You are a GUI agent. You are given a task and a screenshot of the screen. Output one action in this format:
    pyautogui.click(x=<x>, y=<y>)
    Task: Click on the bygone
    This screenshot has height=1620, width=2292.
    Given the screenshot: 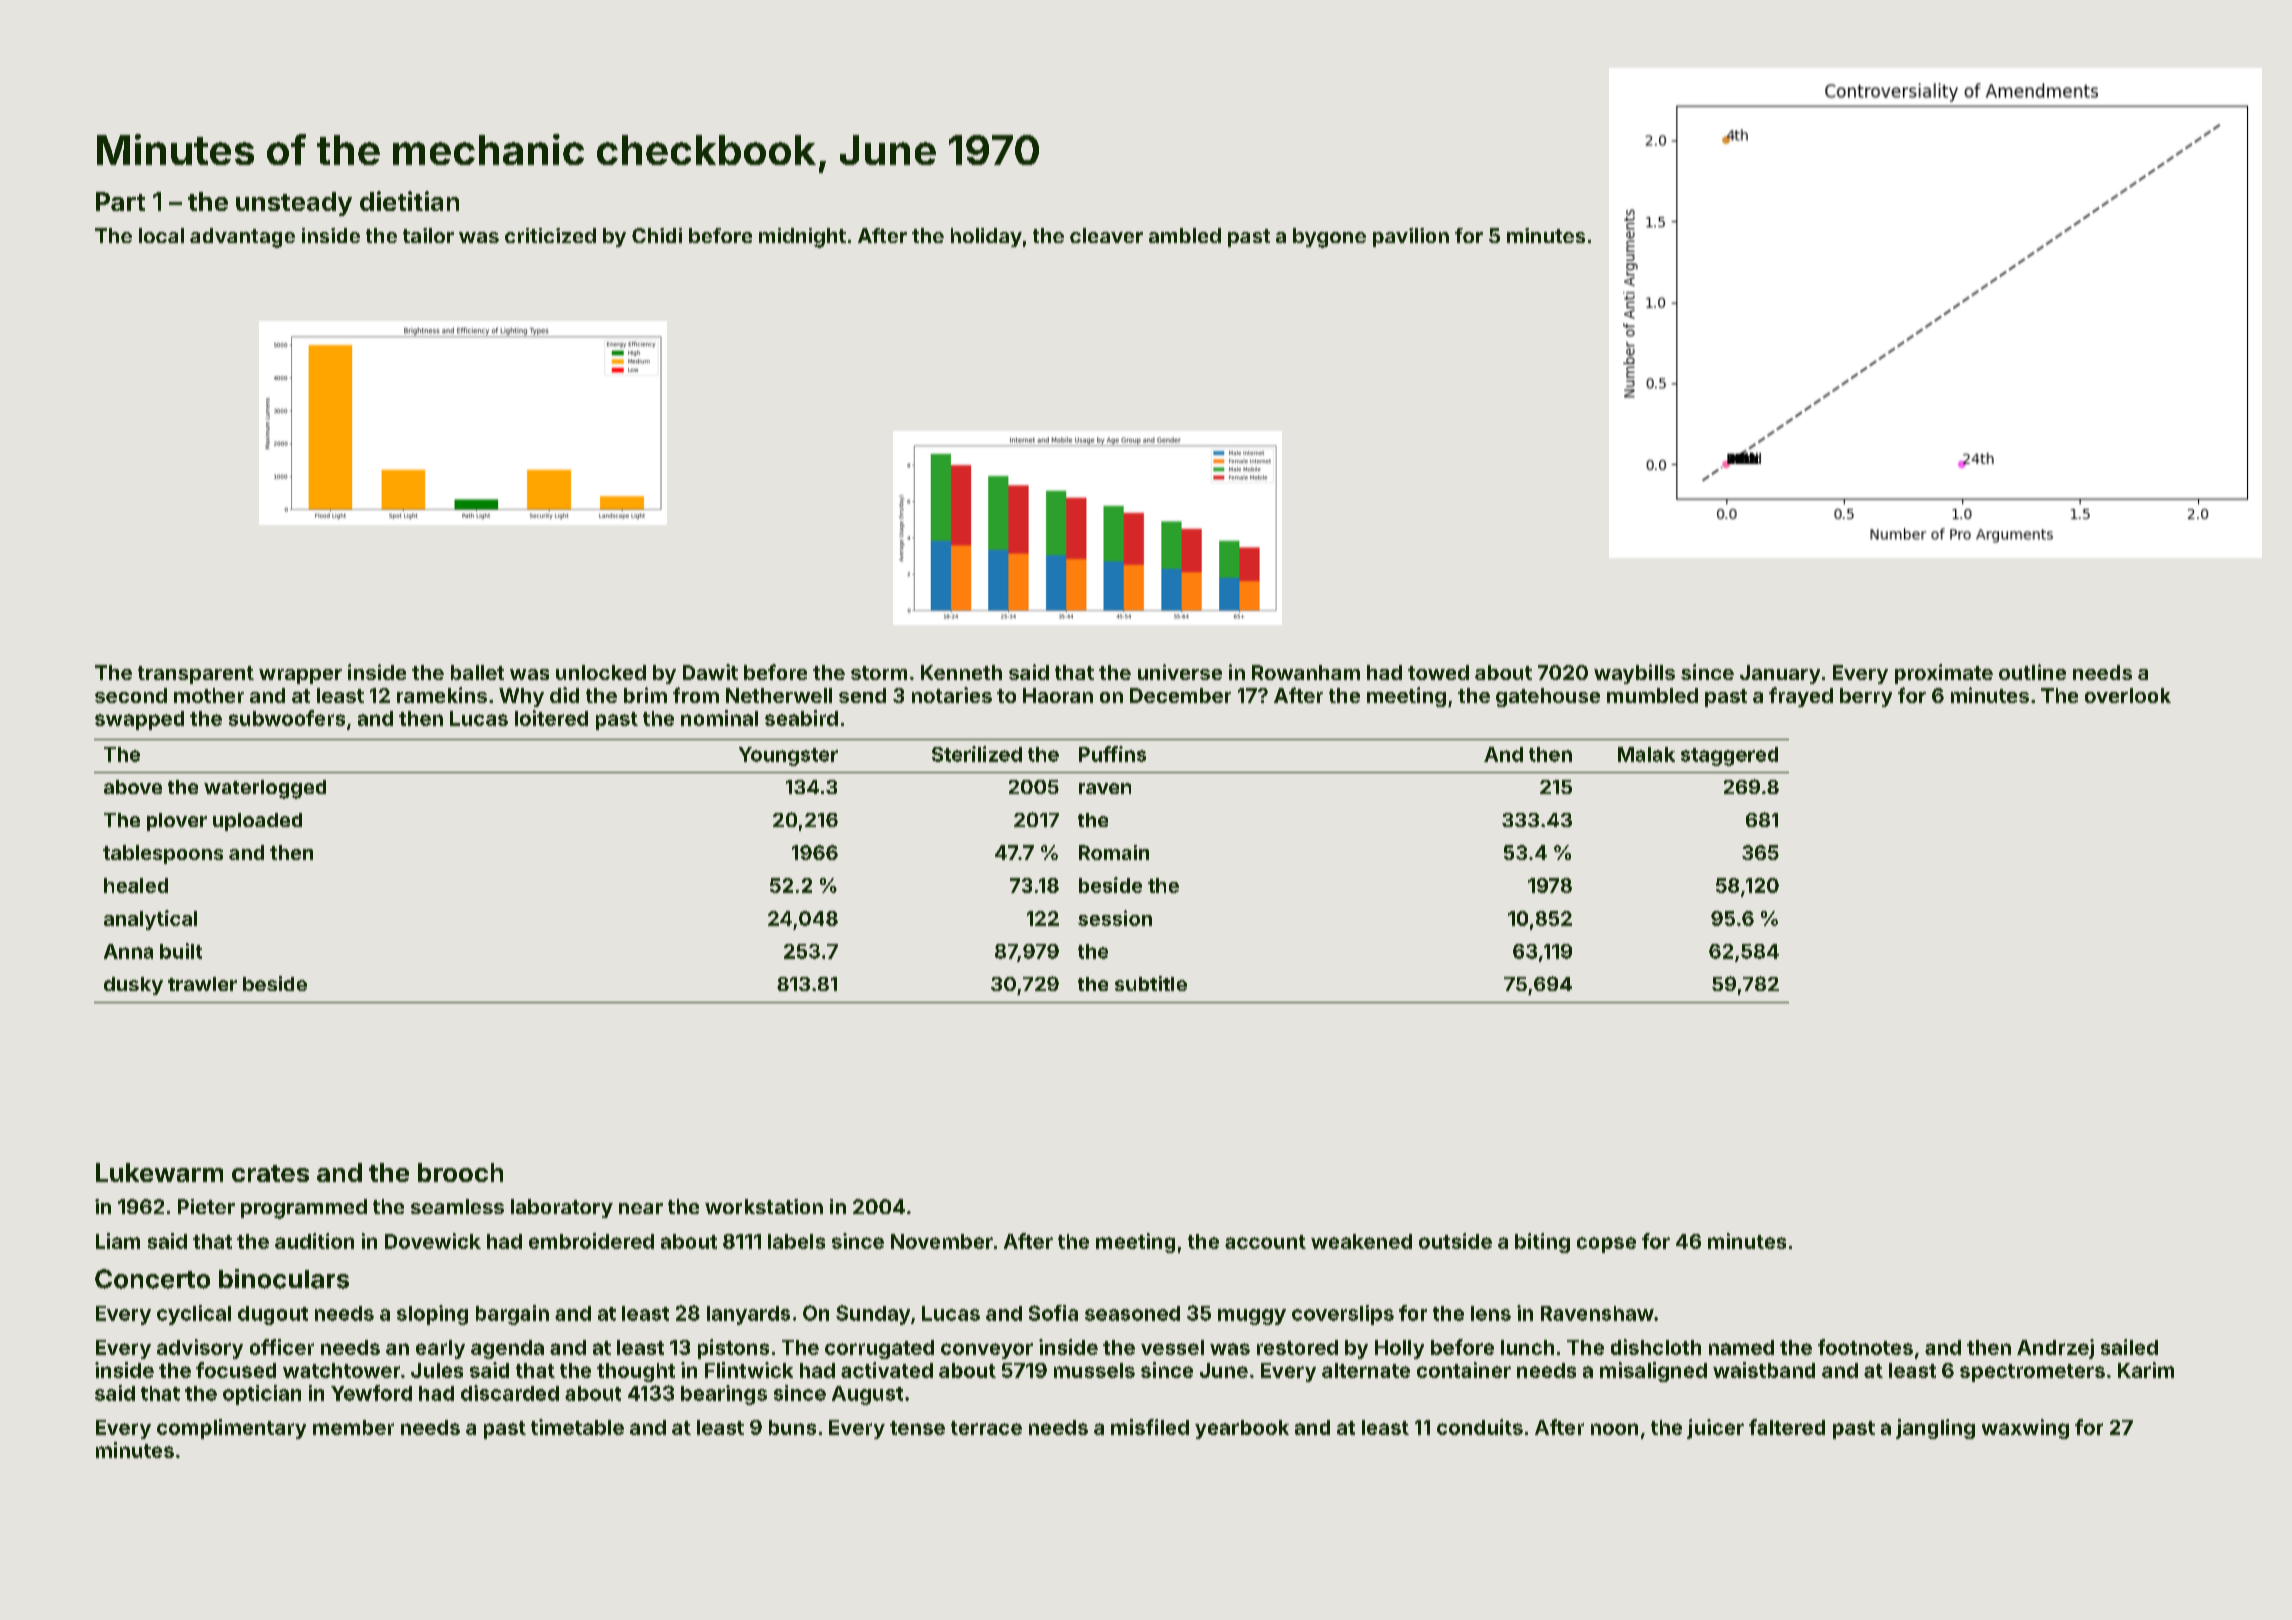 What is the action you would take?
    pyautogui.click(x=1329, y=238)
